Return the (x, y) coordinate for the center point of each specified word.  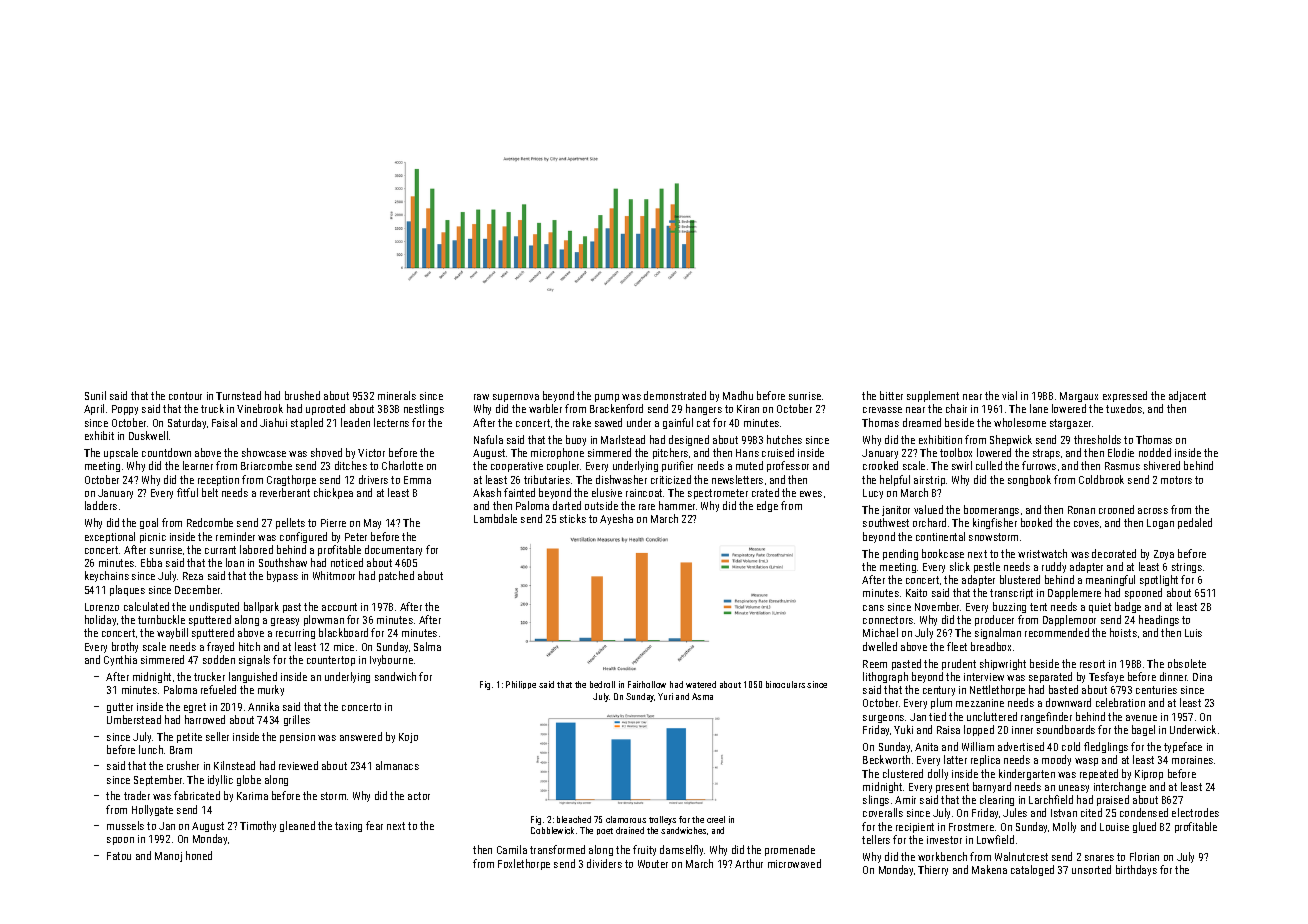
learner (198, 465)
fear (374, 825)
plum (941, 703)
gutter (120, 708)
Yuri (665, 696)
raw (481, 397)
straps (1046, 454)
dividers (604, 863)
